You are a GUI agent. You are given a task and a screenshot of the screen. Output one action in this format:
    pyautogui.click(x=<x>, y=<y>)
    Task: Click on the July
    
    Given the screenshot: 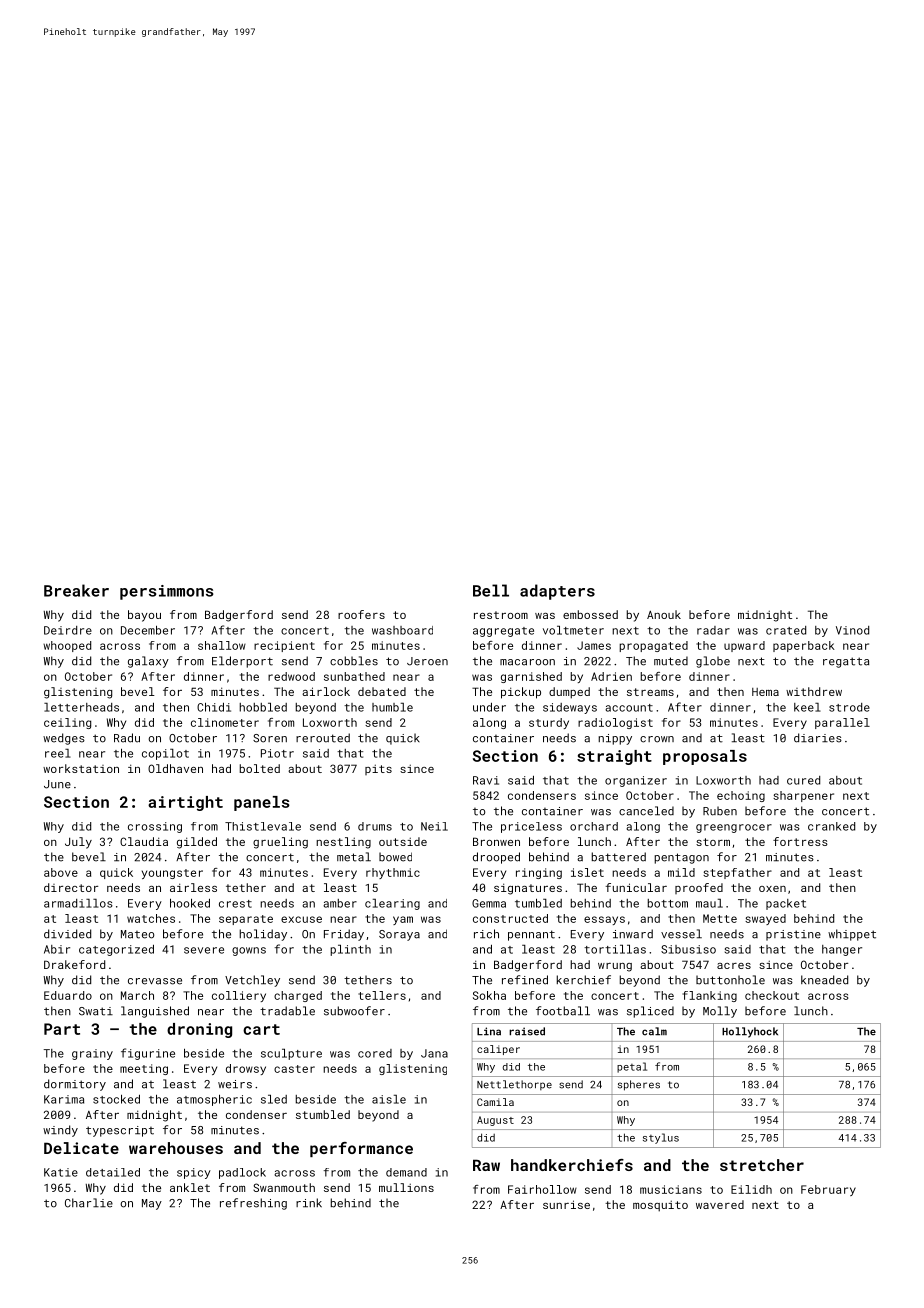 What is the action you would take?
    pyautogui.click(x=78, y=843)
